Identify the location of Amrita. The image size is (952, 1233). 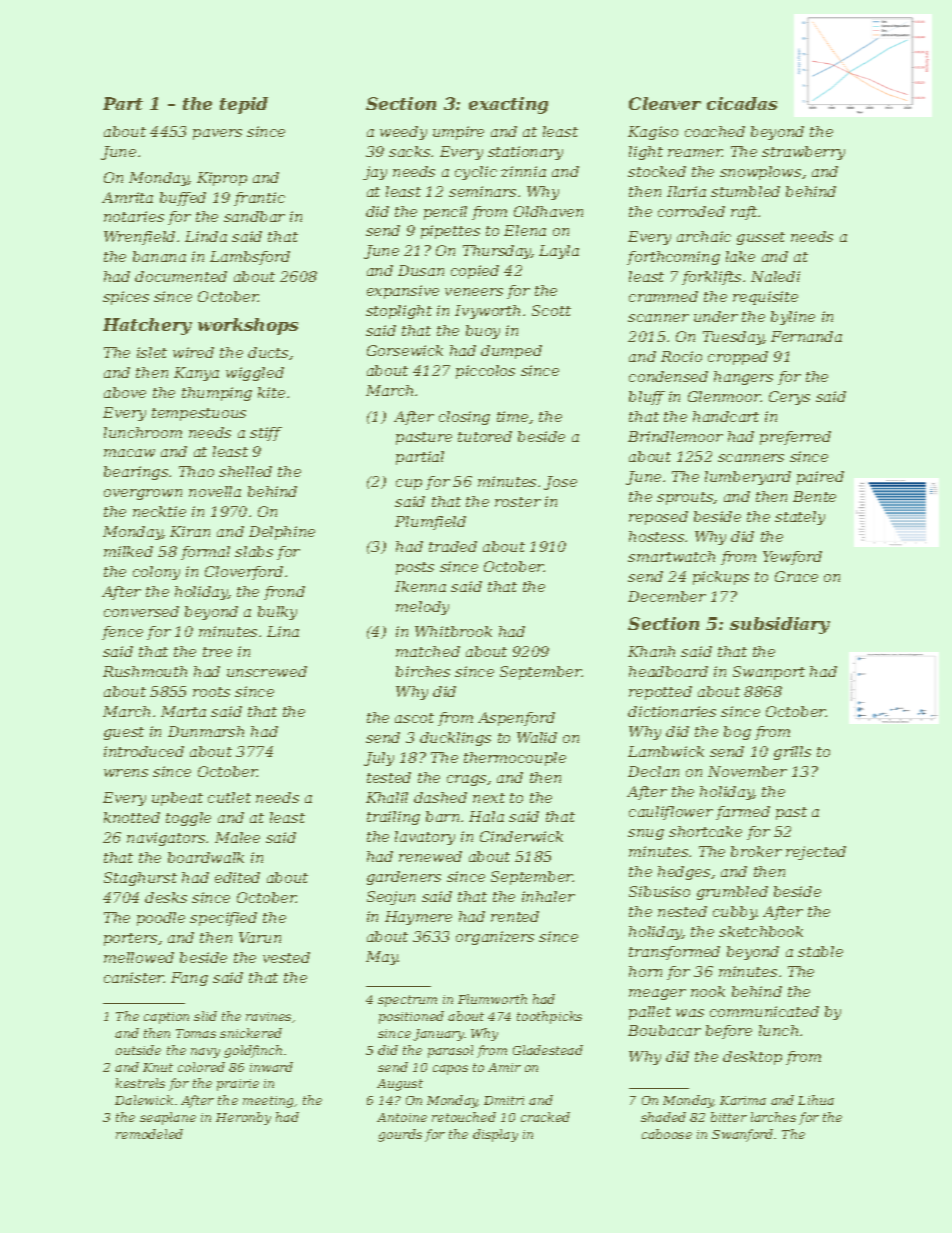
(127, 197).
